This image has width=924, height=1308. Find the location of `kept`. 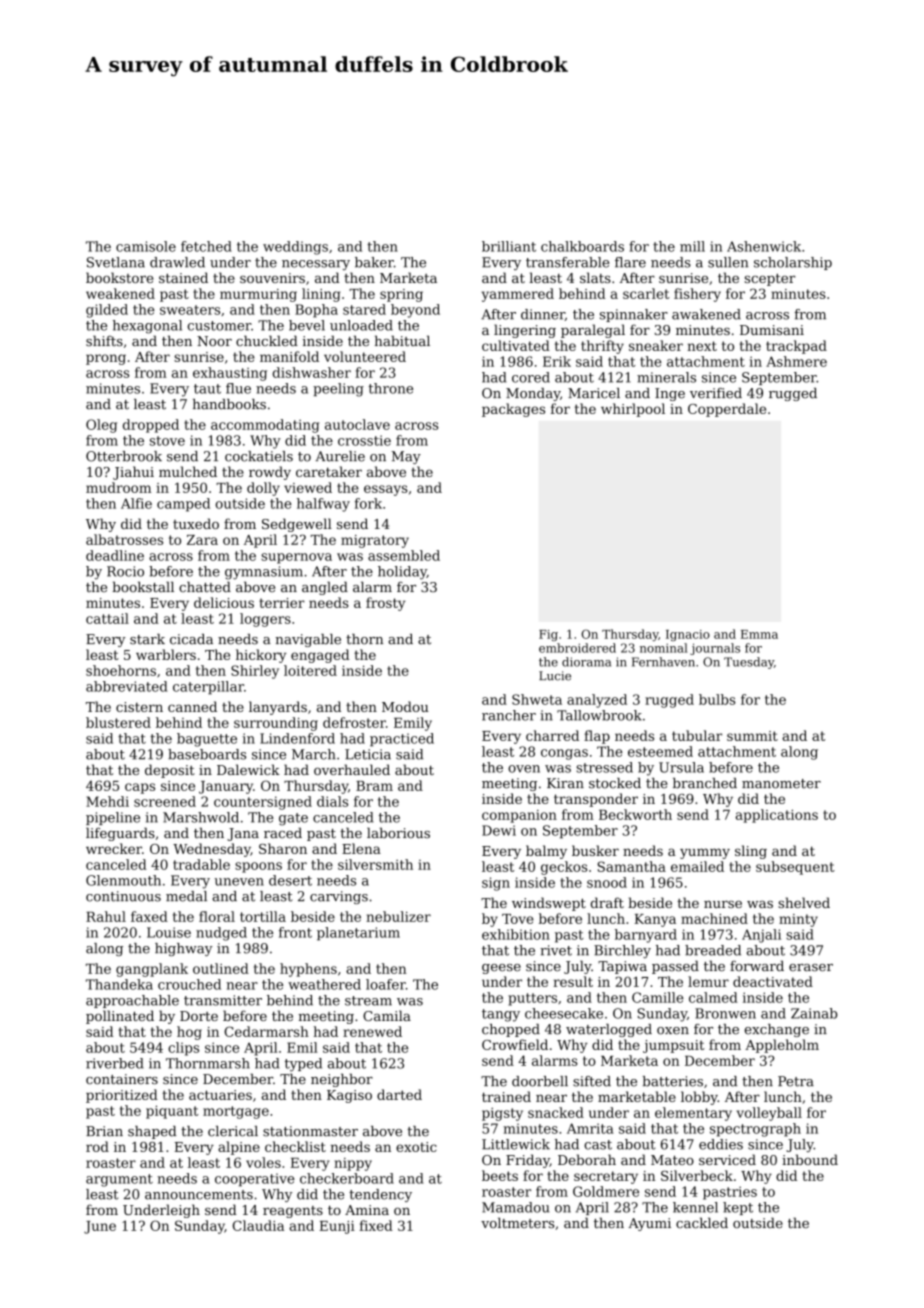

kept is located at coordinates (738, 1208).
